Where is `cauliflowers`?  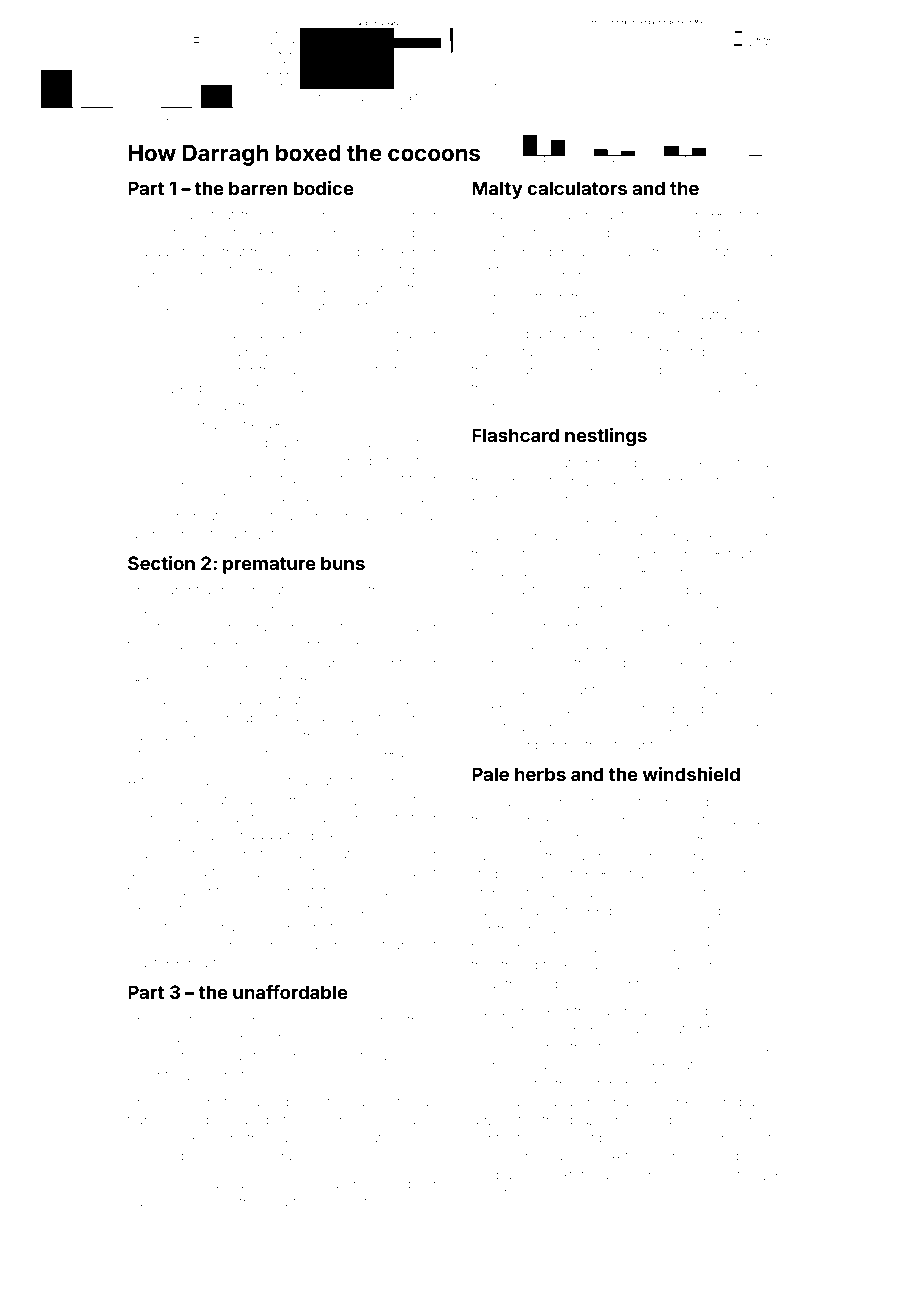 cauliflowers is located at coordinates (166, 1201).
